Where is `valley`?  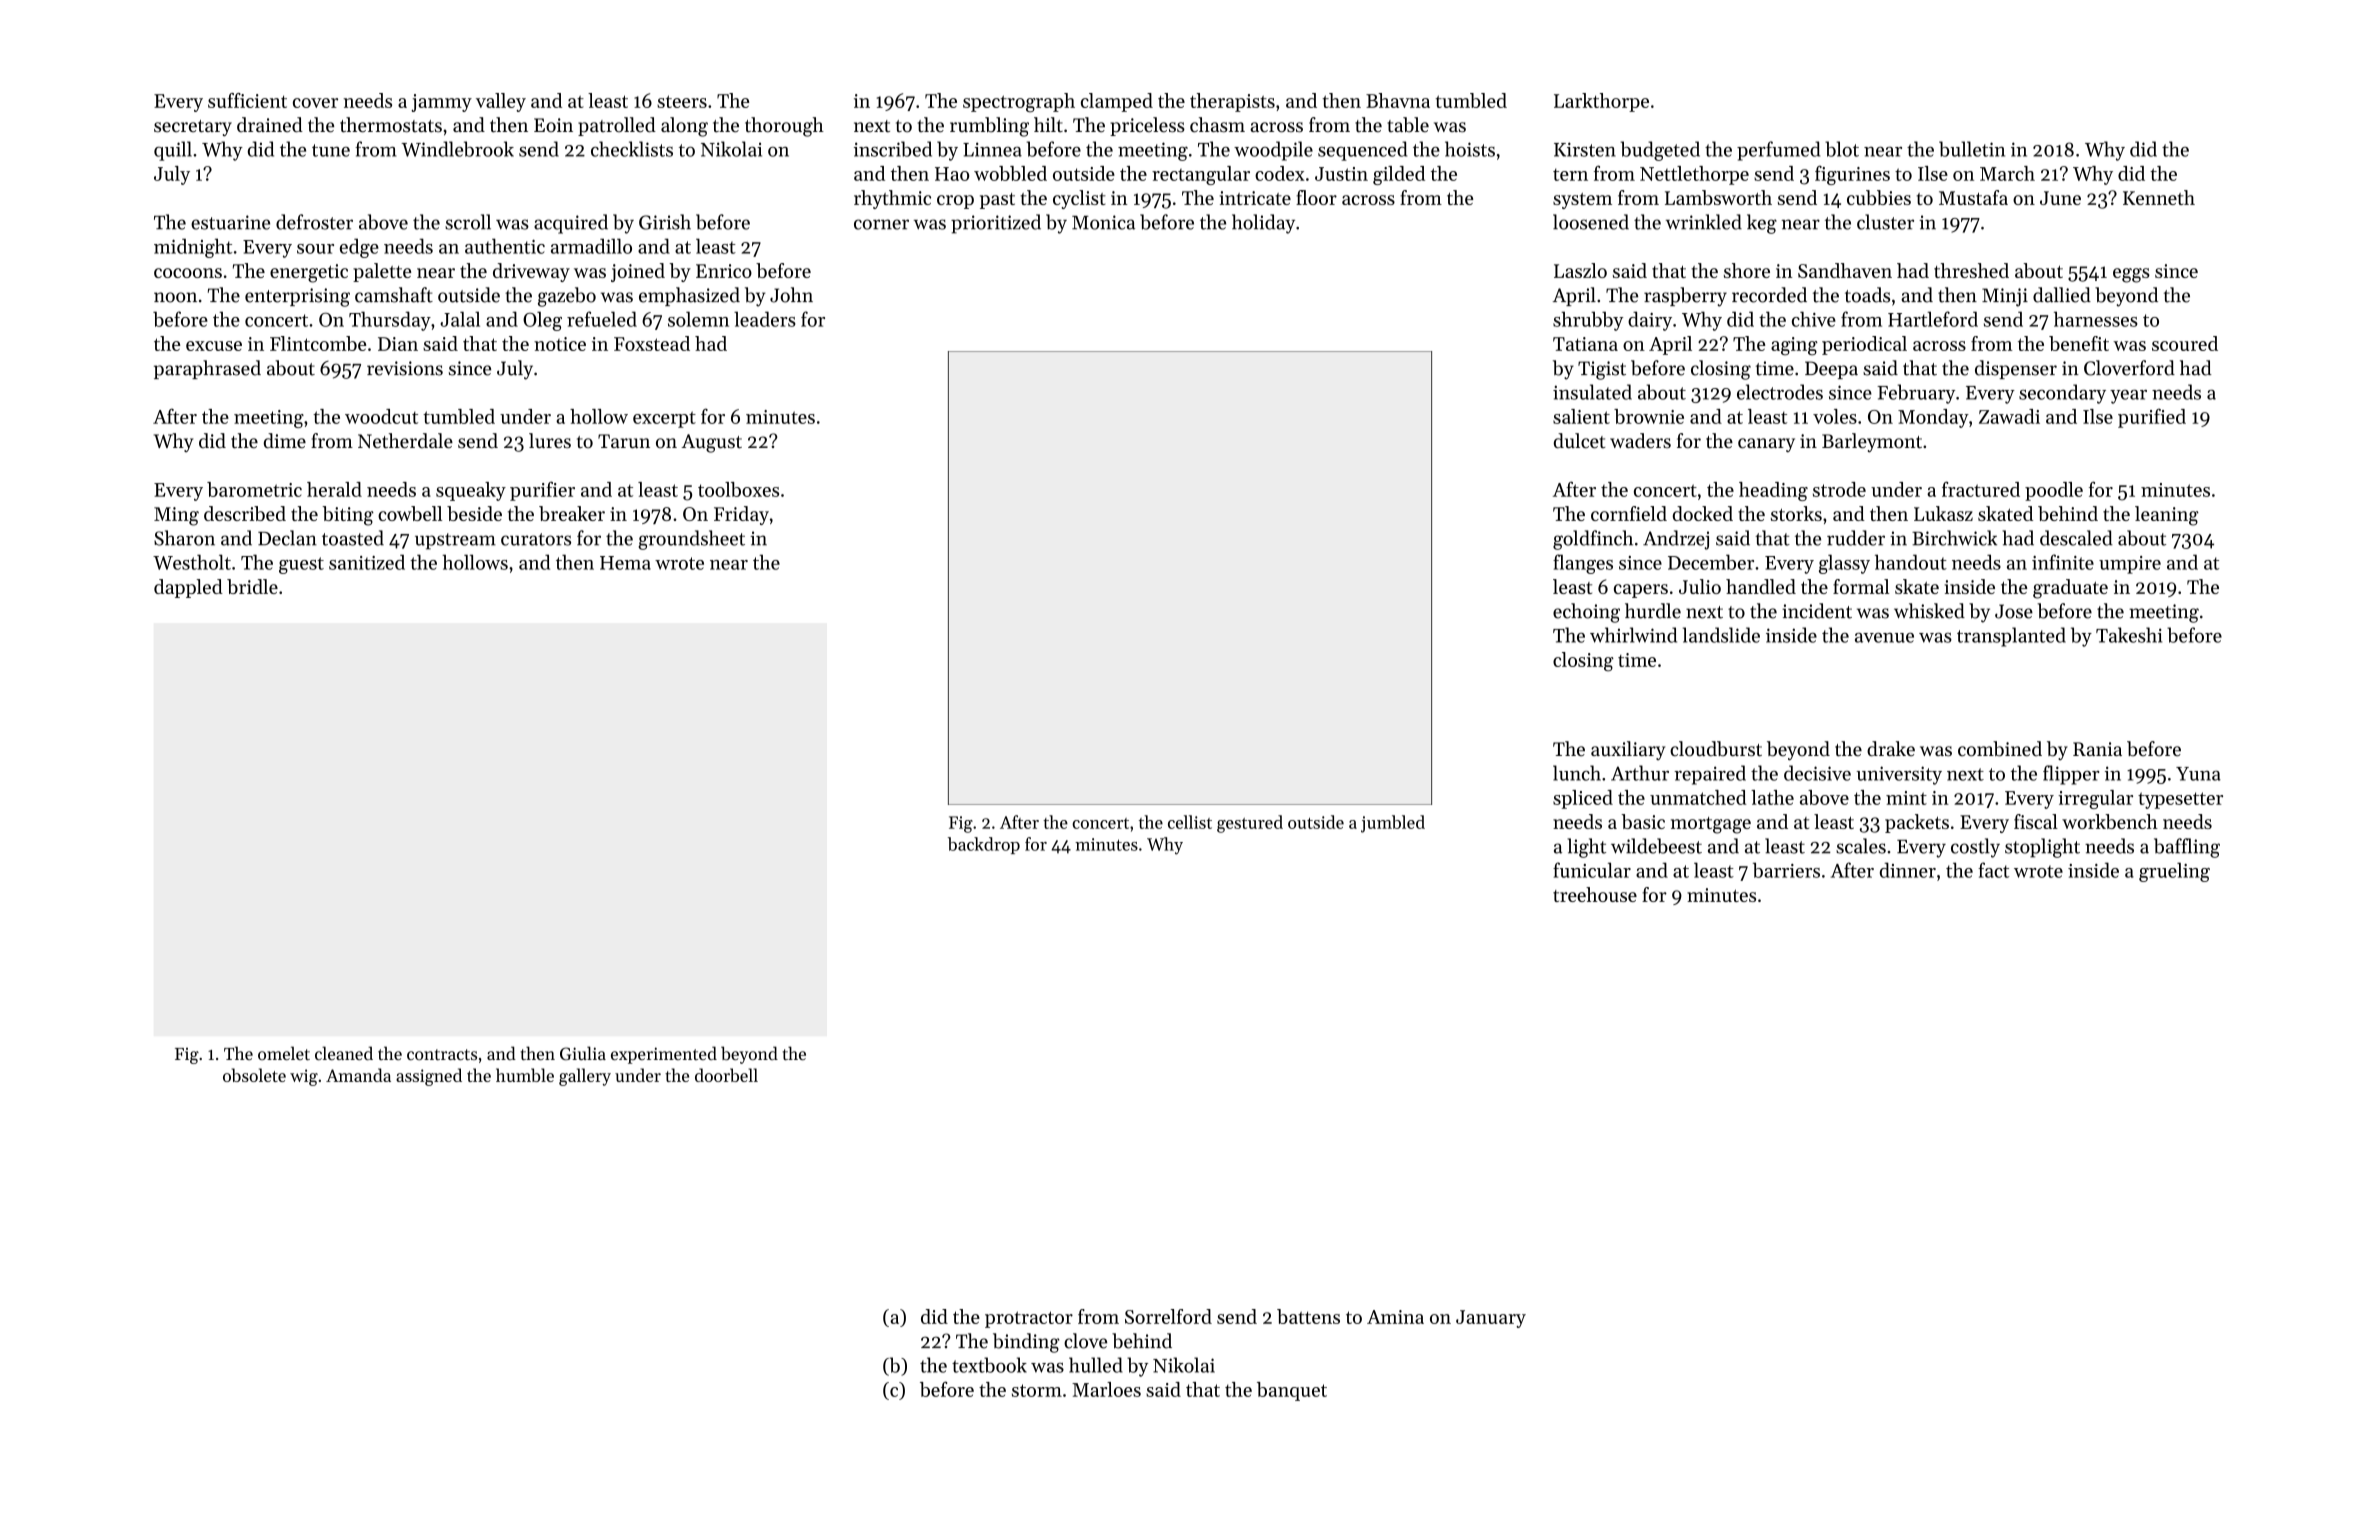
valley is located at coordinates (501, 102).
